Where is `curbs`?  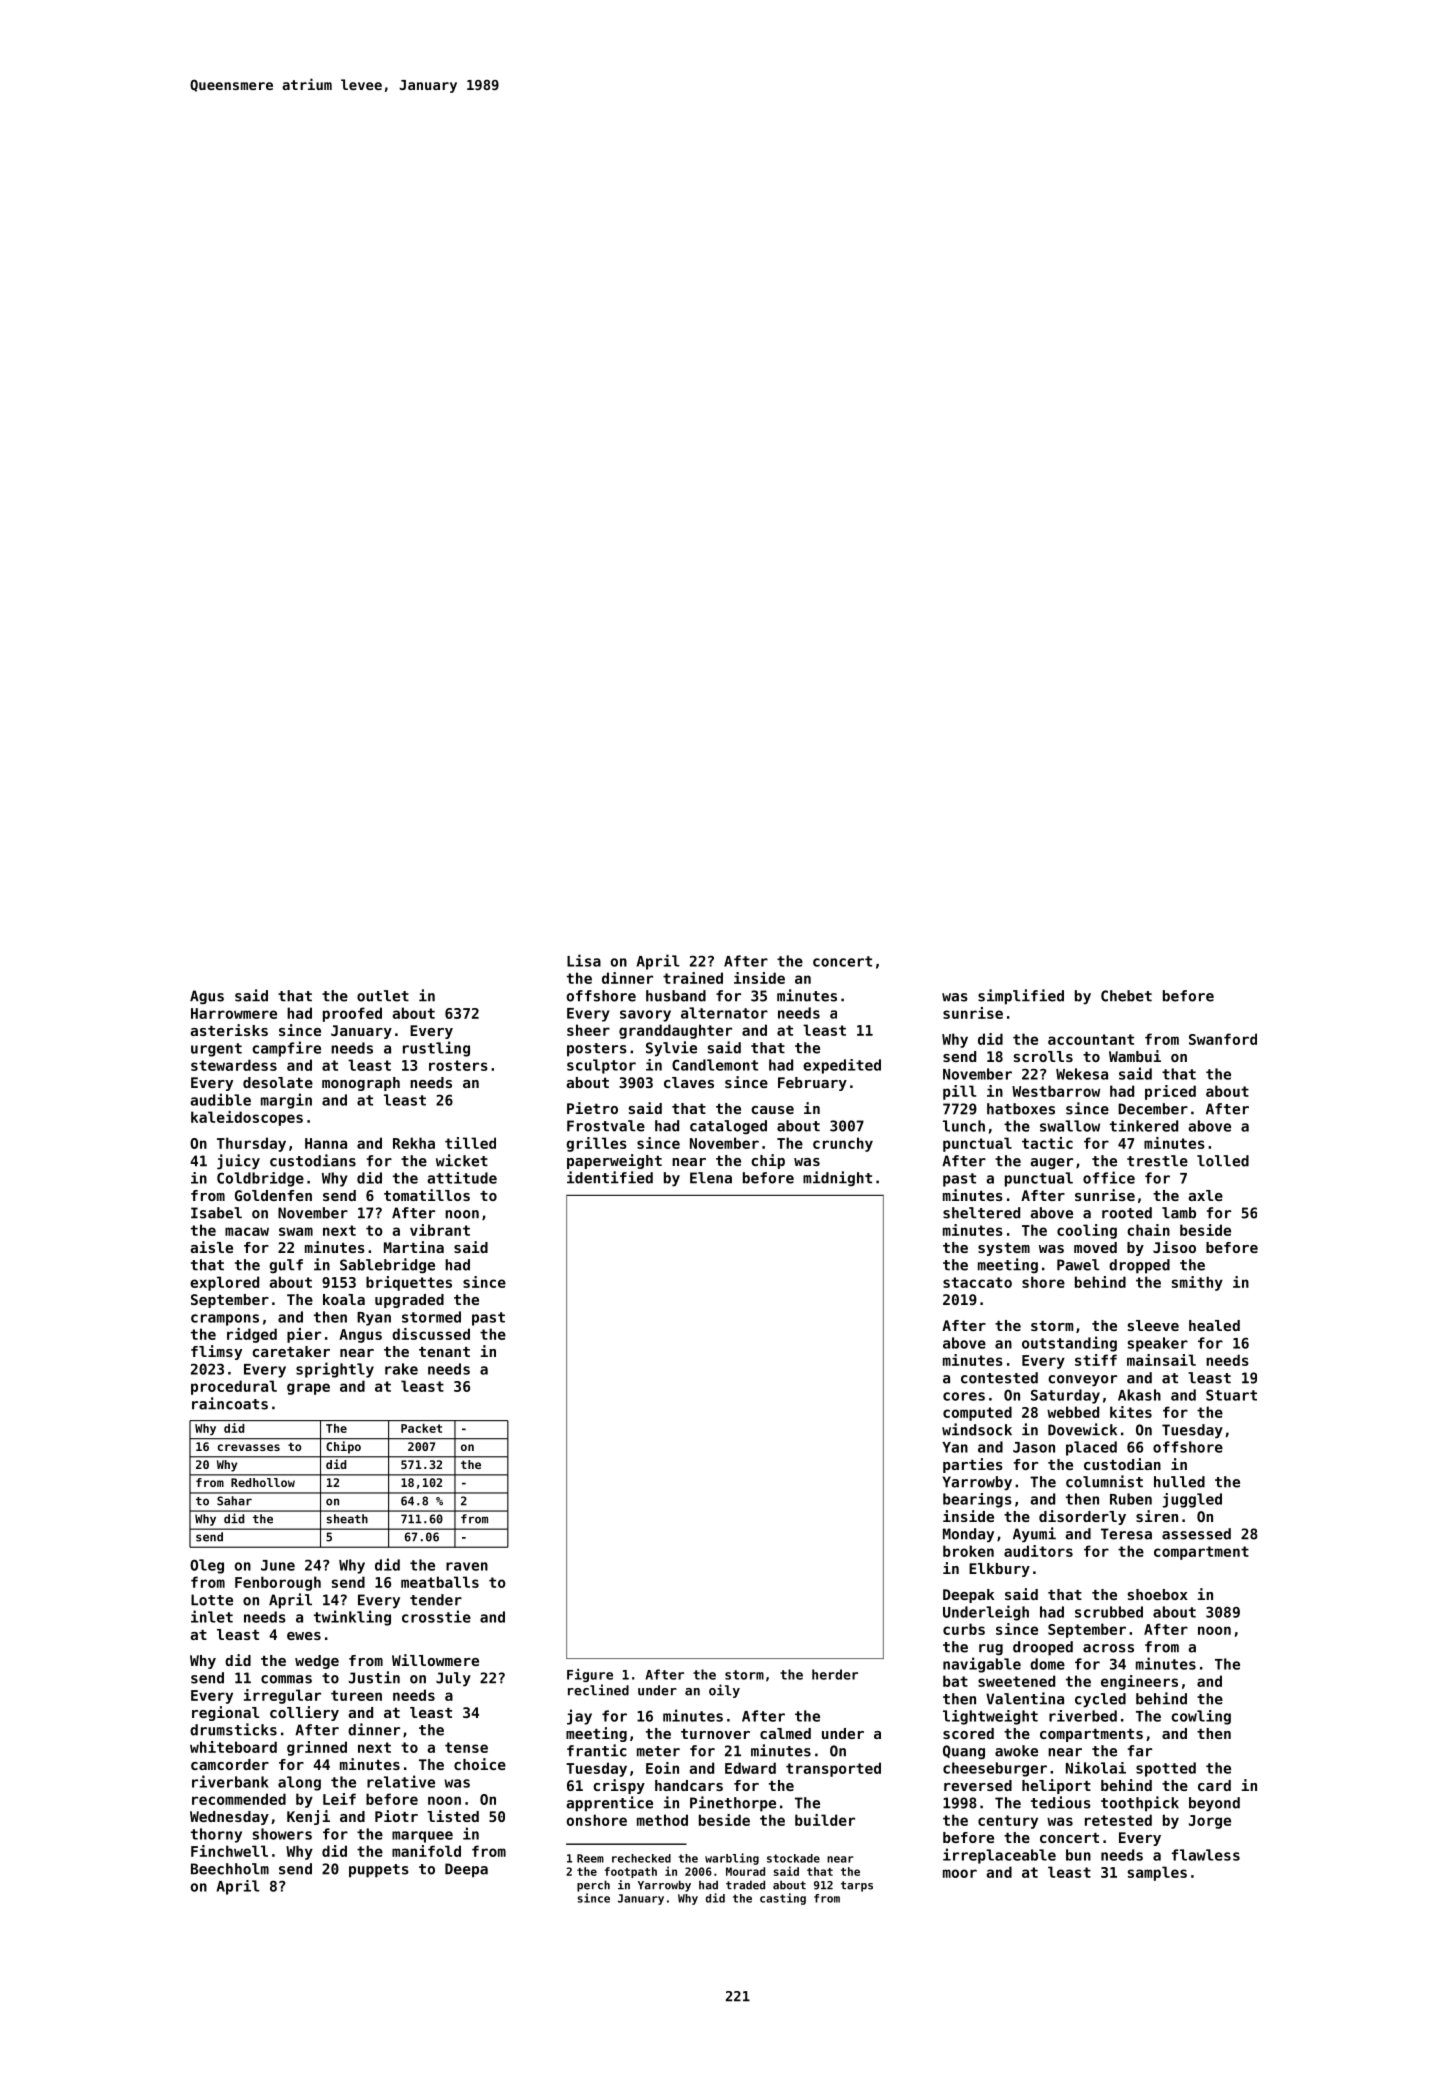
curbs is located at coordinates (964, 1629).
